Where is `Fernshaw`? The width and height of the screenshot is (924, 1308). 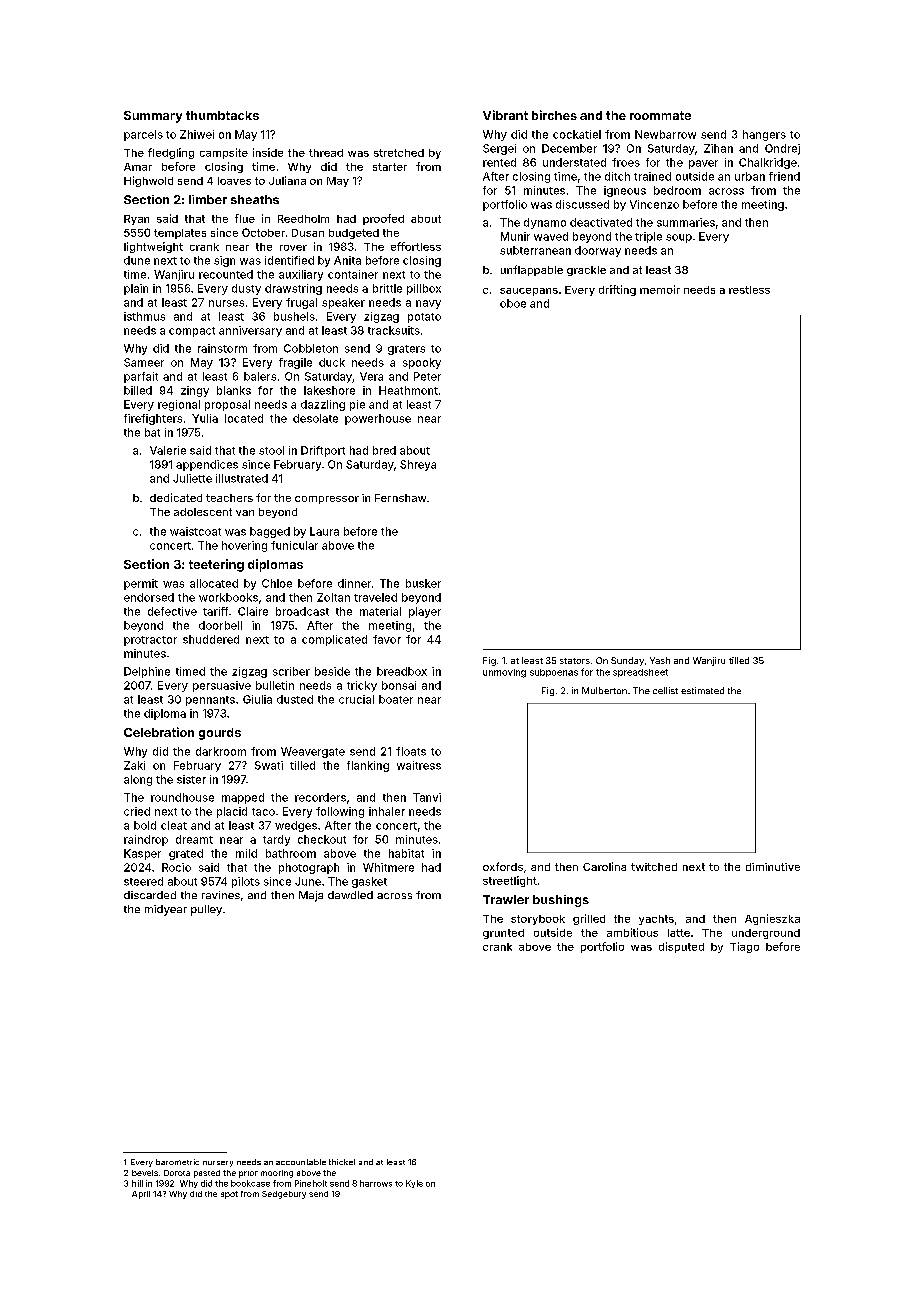
Fernshaw is located at coordinates (400, 498).
